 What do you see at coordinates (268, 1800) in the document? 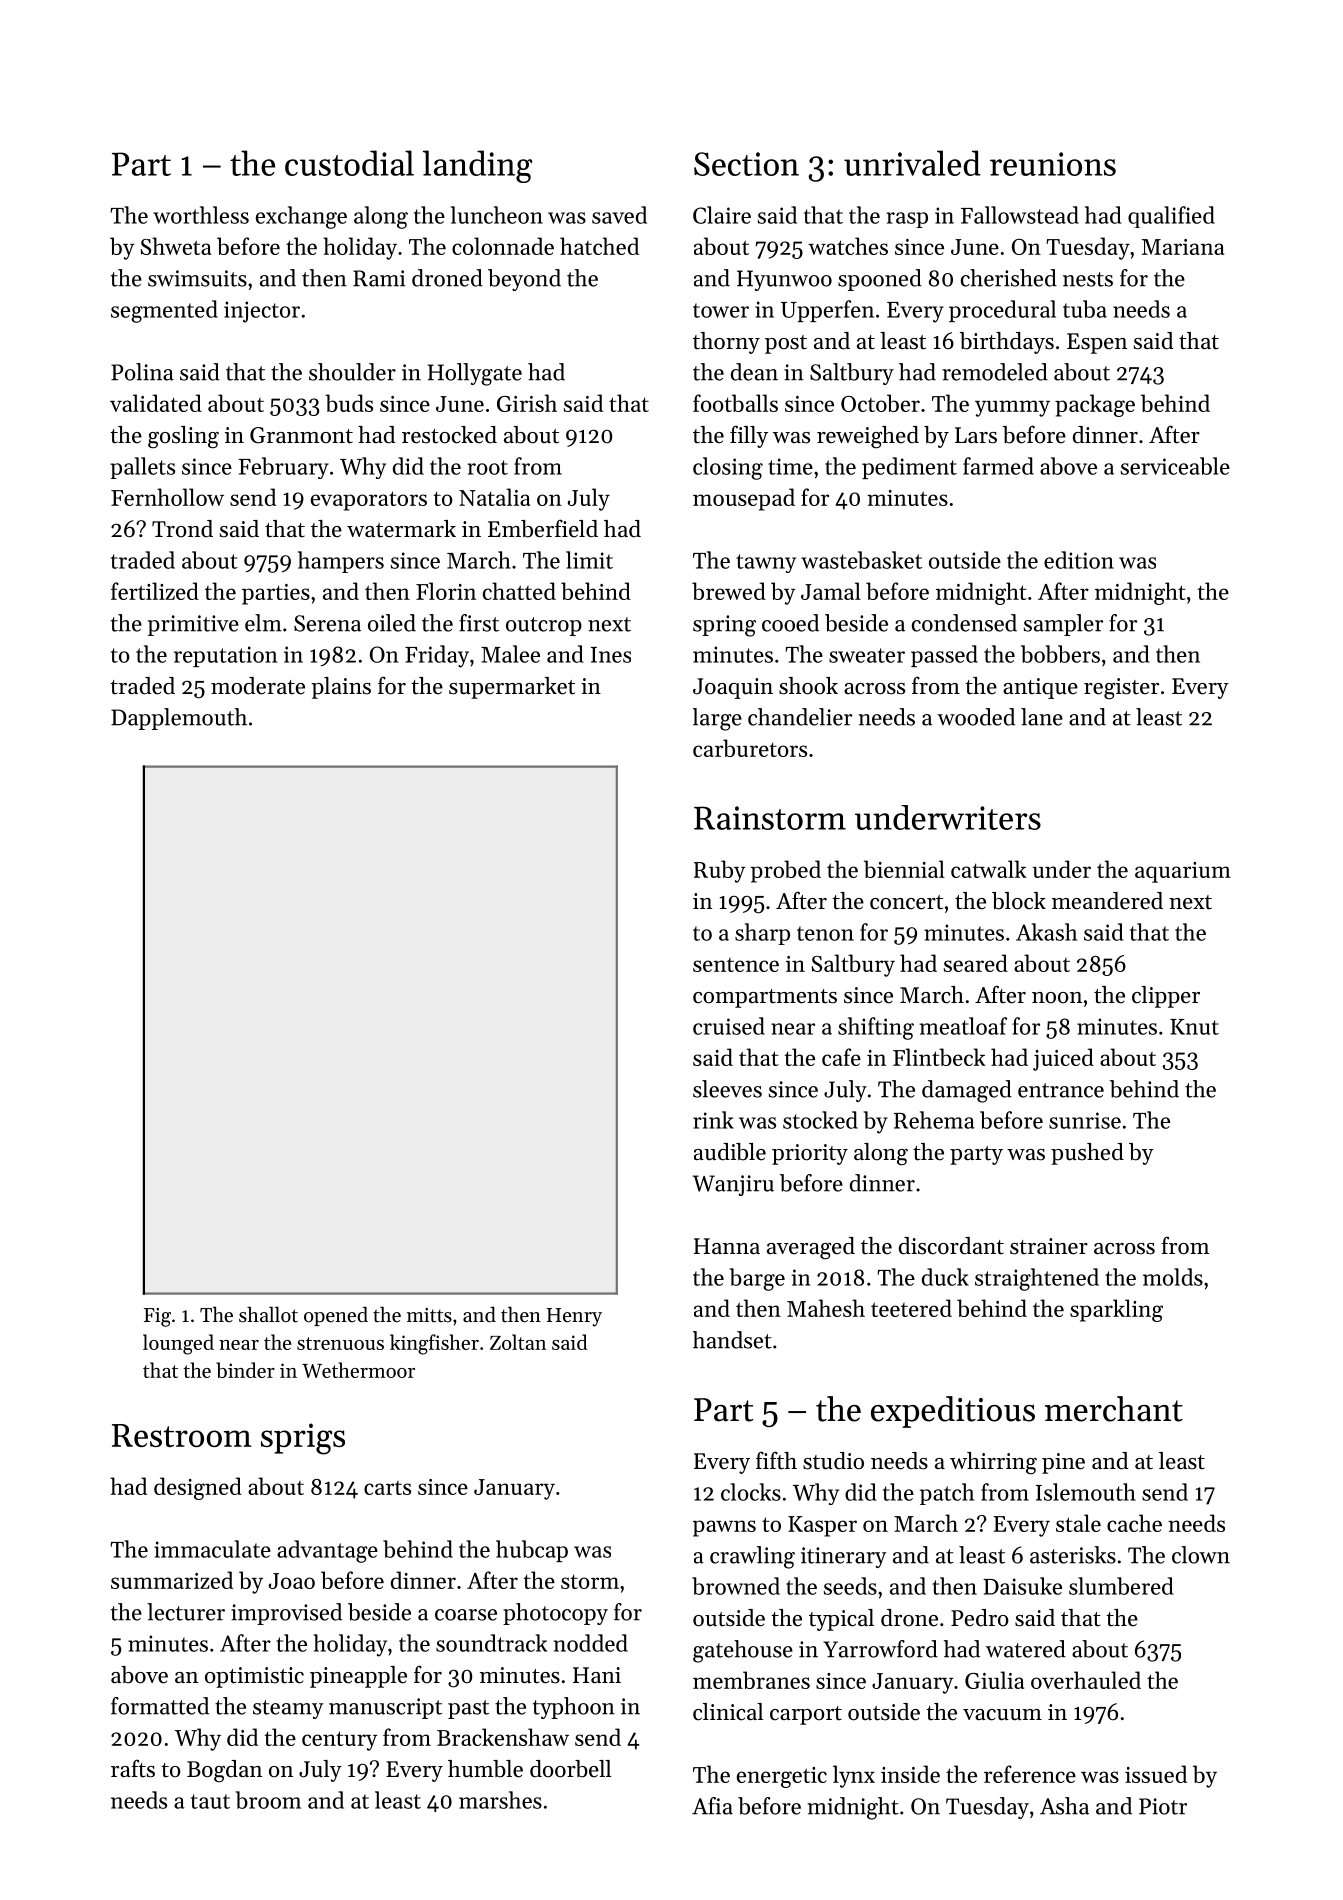
I see `broom` at bounding box center [268, 1800].
